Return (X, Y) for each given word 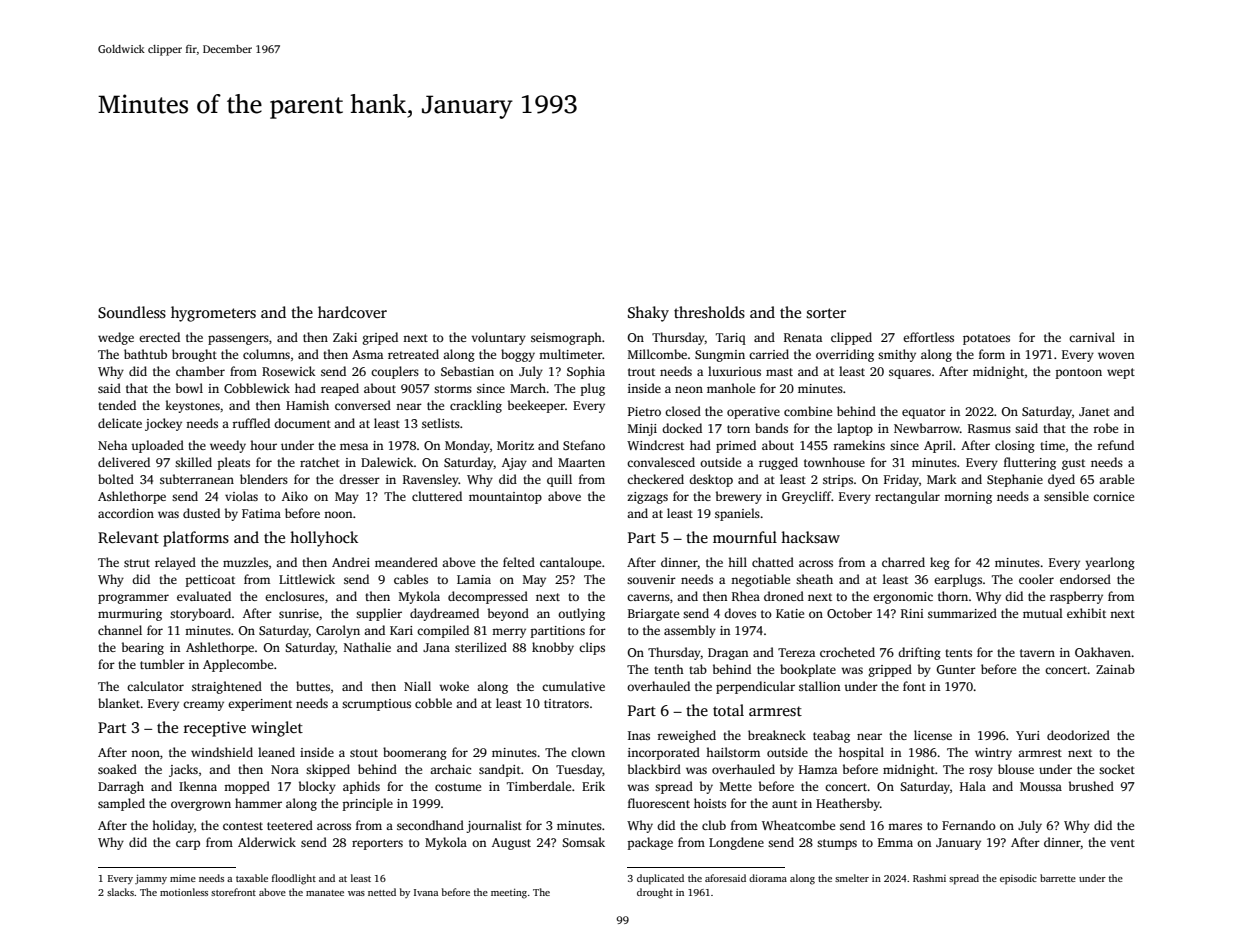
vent (1122, 843)
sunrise (299, 613)
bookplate (808, 670)
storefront (233, 892)
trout (641, 372)
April (938, 446)
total (728, 710)
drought (655, 893)
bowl (189, 388)
